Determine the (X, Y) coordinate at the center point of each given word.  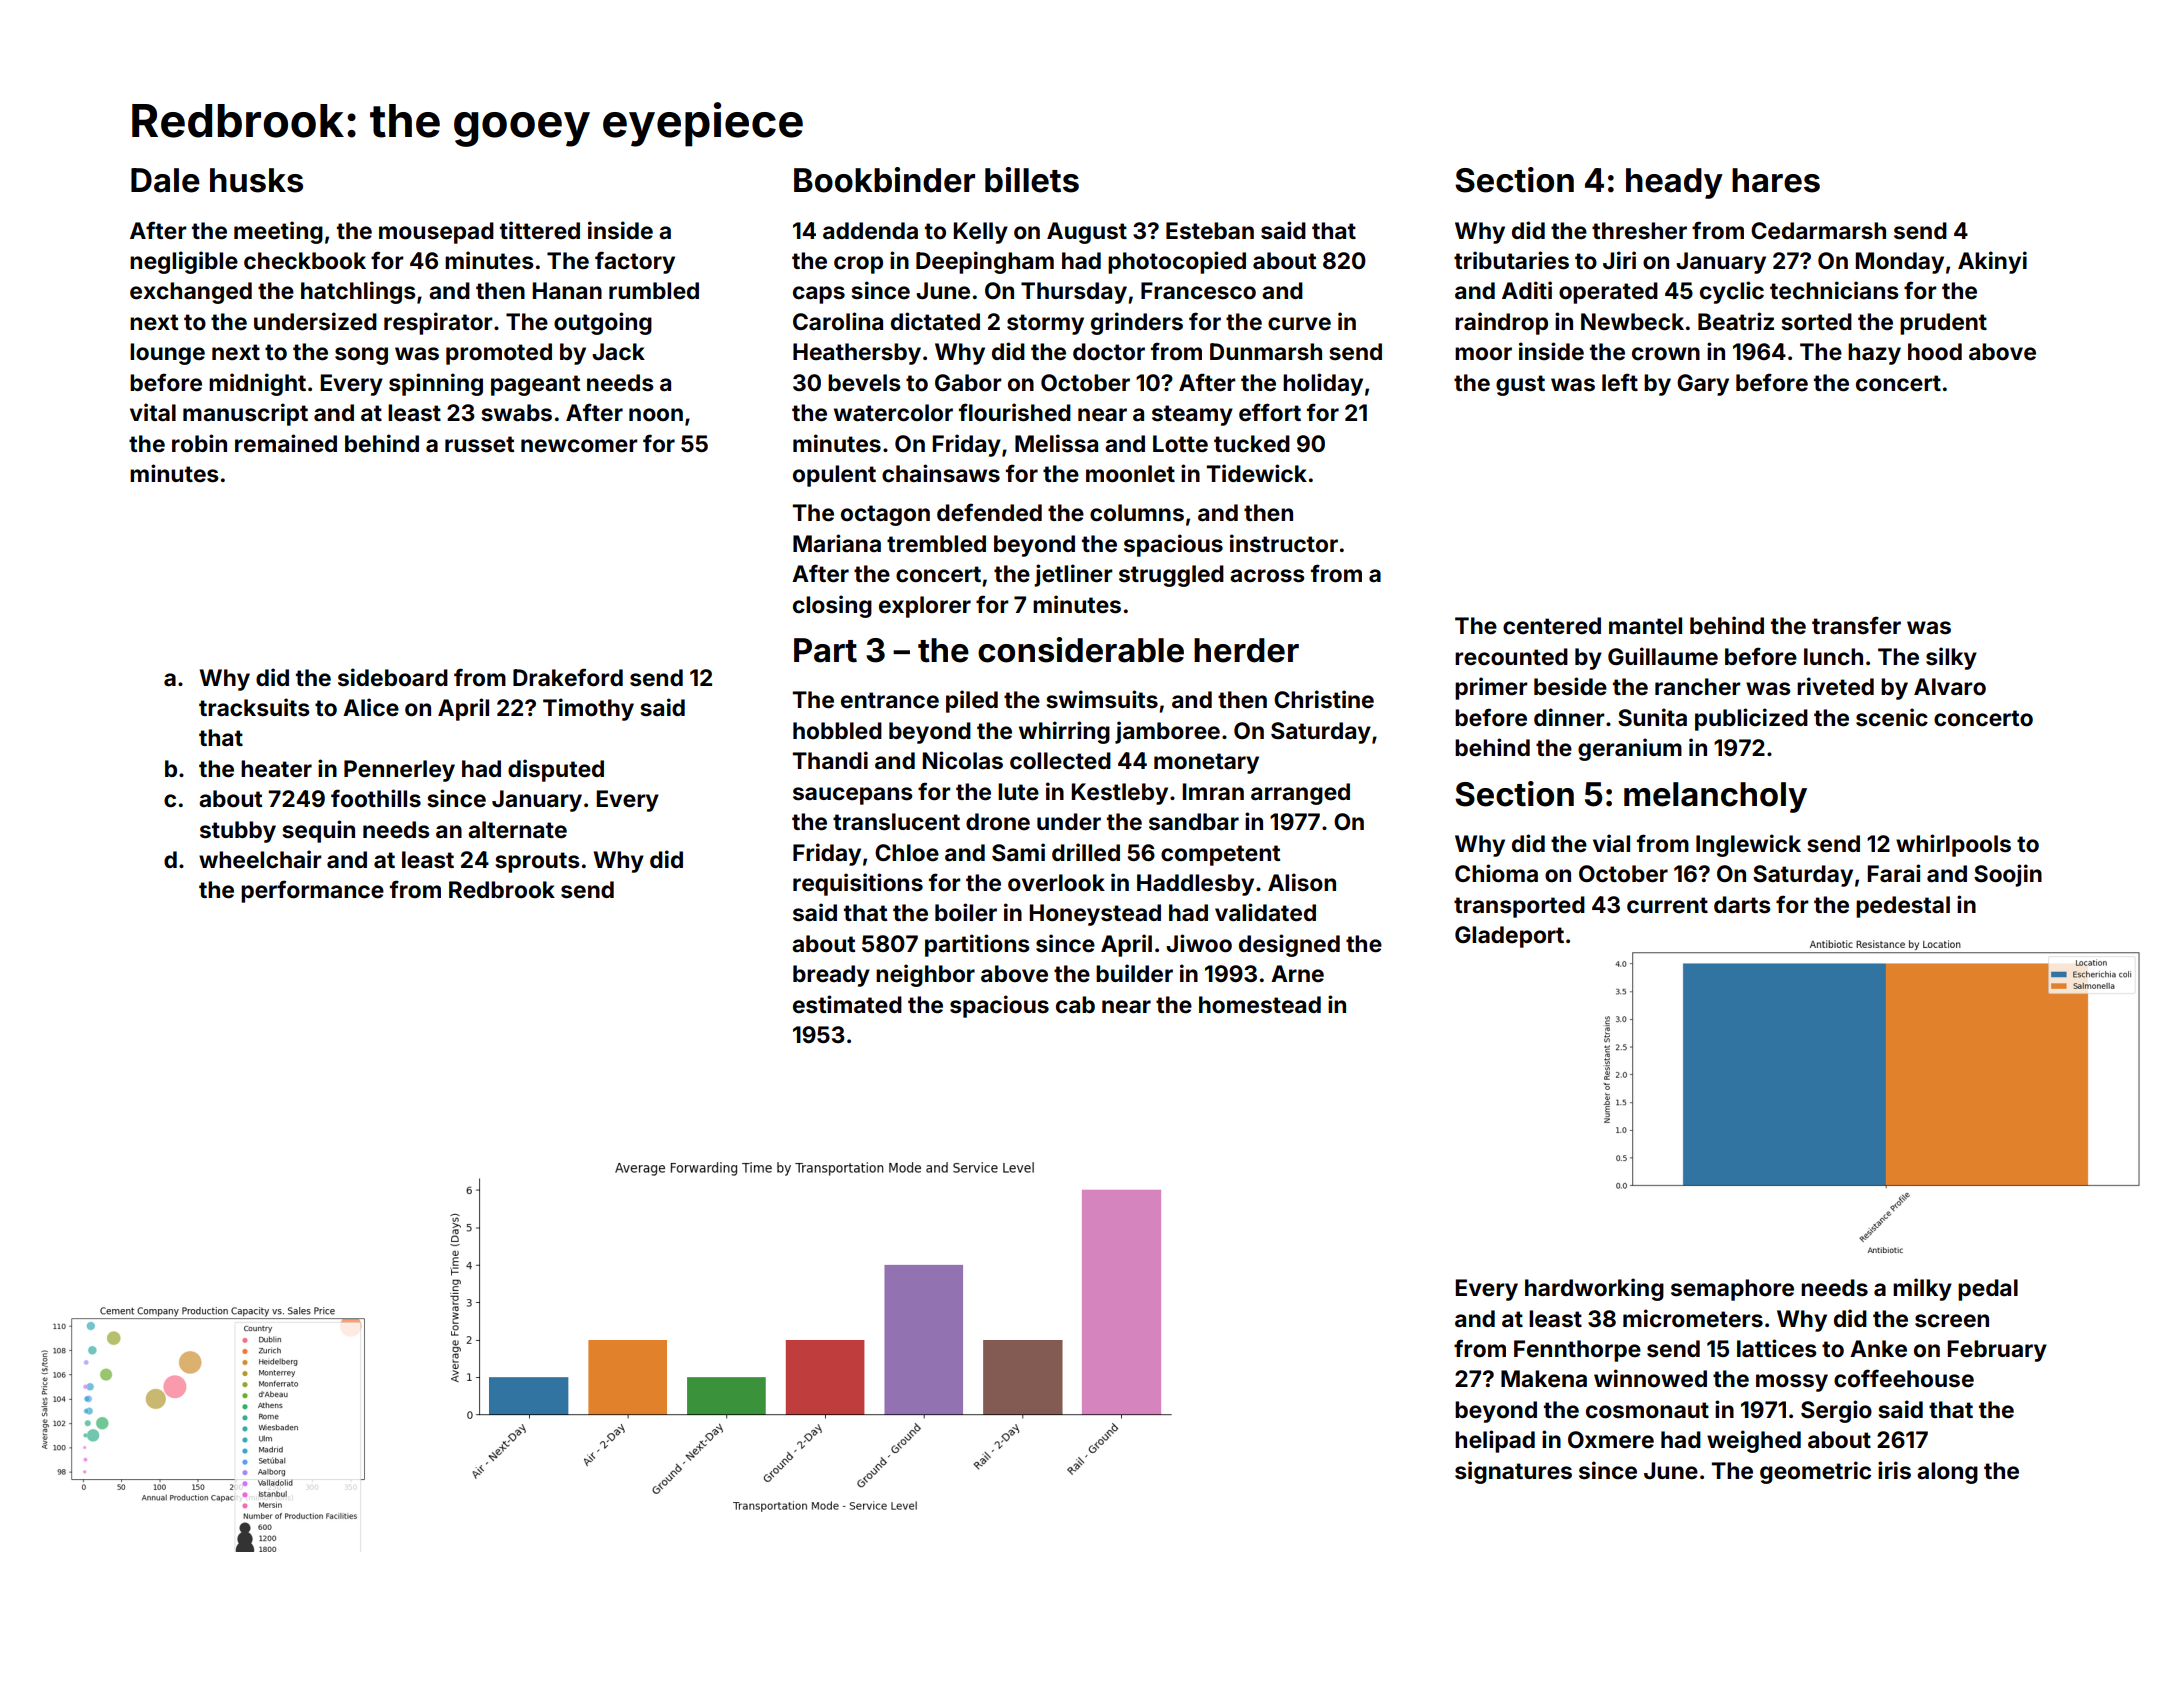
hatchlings (358, 292)
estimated (847, 1004)
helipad (1495, 1441)
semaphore (1732, 1290)
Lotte (1180, 444)
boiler (966, 912)
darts (1742, 905)
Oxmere (1611, 1440)
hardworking (1594, 1289)
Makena (1544, 1379)
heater (276, 769)
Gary (1703, 385)
